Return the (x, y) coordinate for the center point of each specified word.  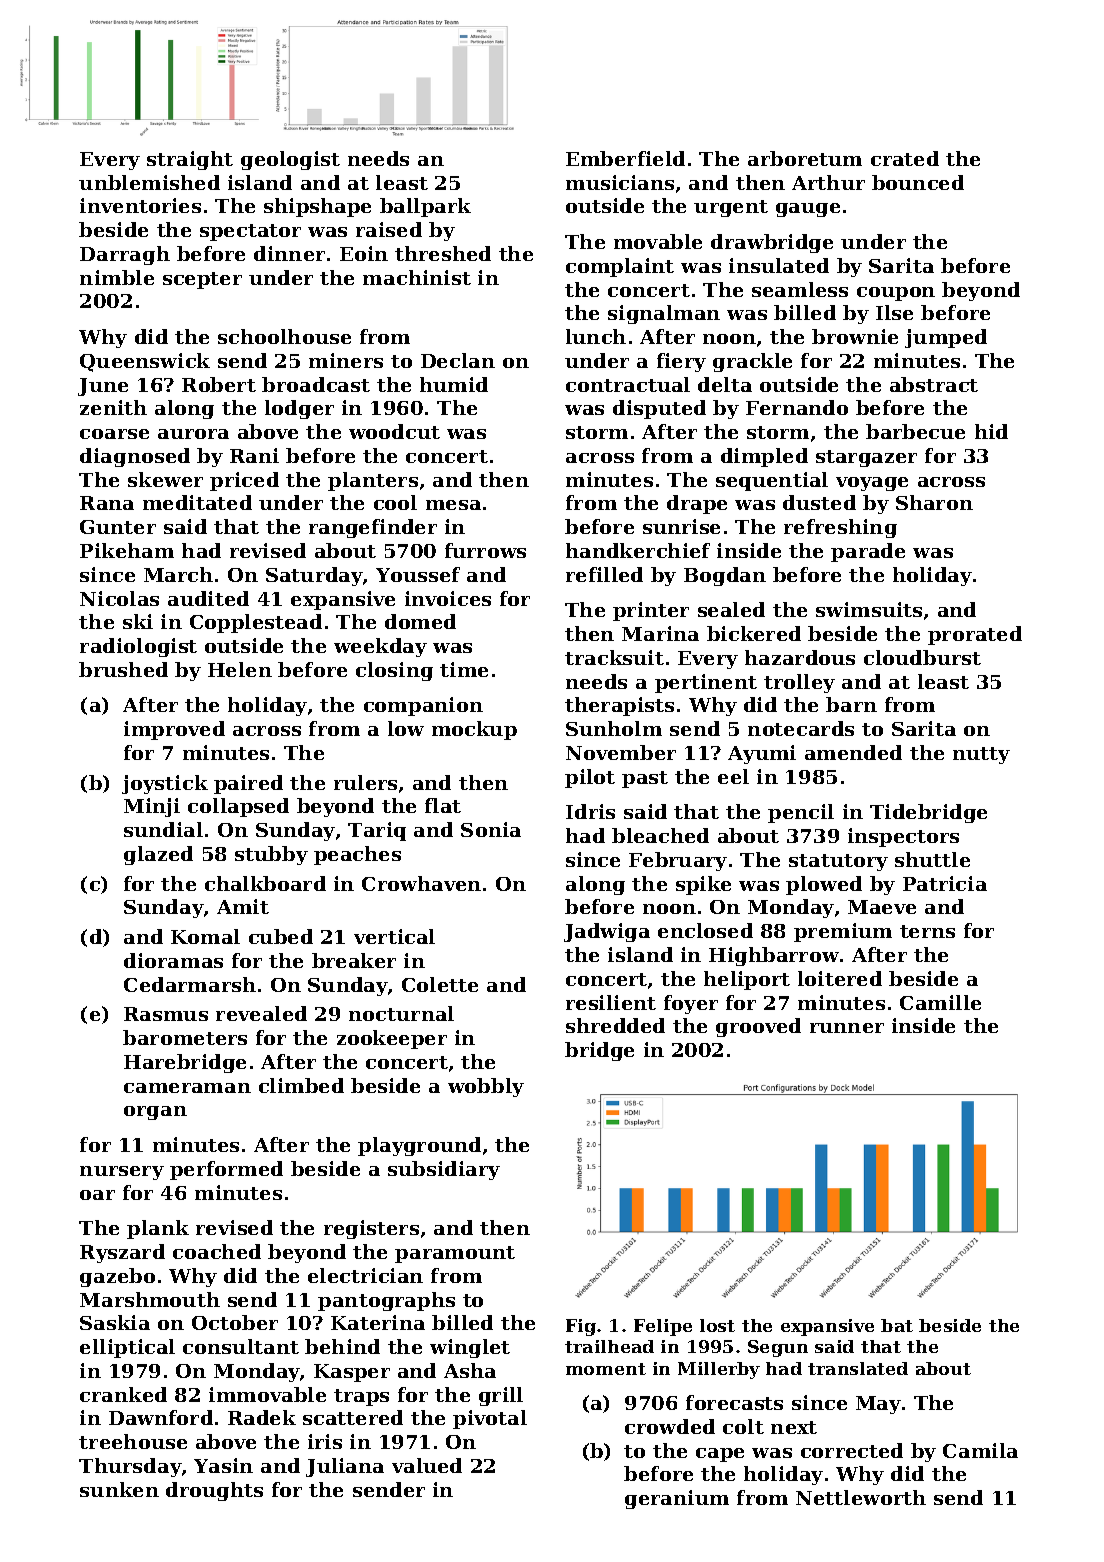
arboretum (805, 158)
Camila (980, 1450)
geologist (290, 160)
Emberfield (625, 158)
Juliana (345, 1467)
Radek (262, 1417)
